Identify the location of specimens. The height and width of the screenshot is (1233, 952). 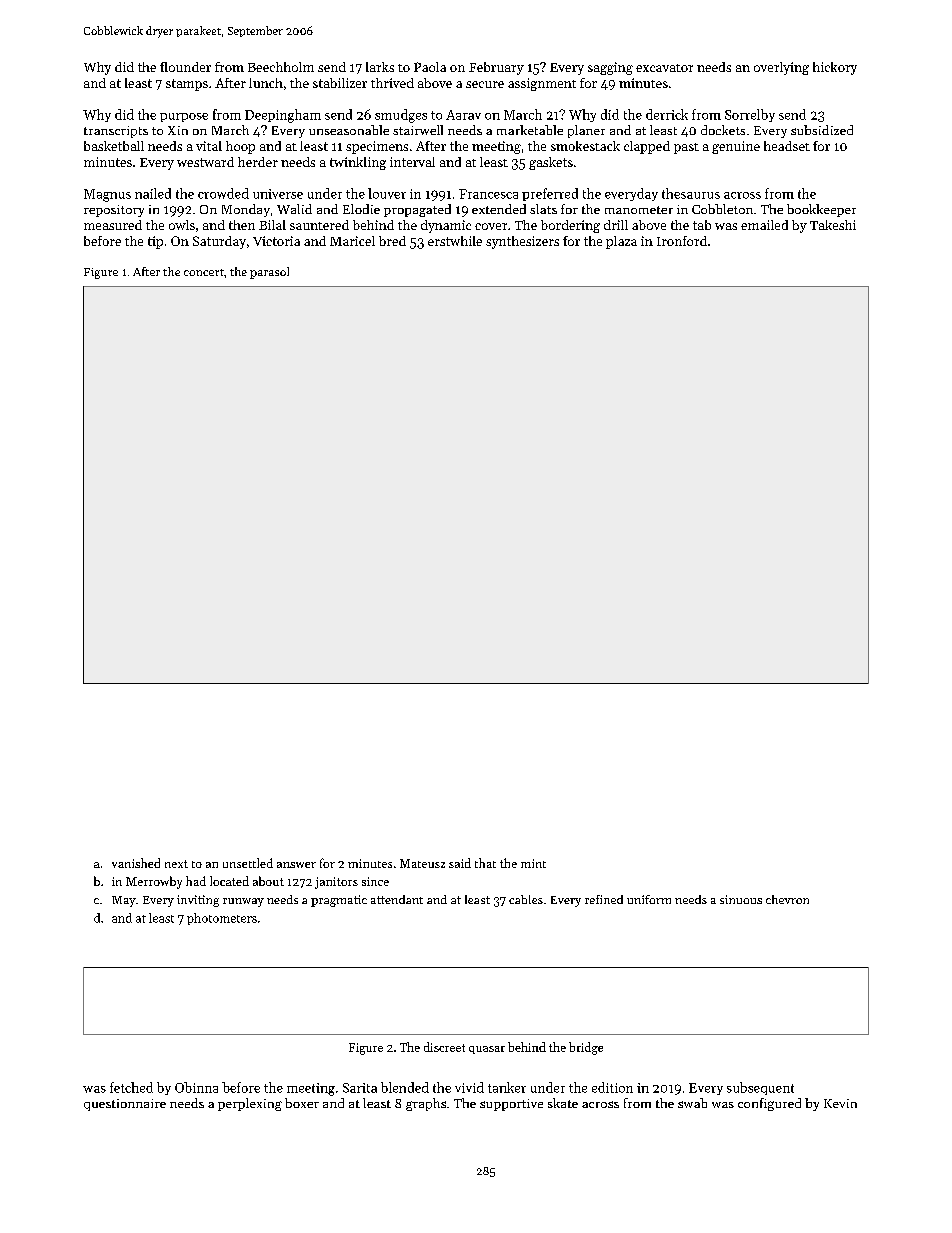
(377, 147).
